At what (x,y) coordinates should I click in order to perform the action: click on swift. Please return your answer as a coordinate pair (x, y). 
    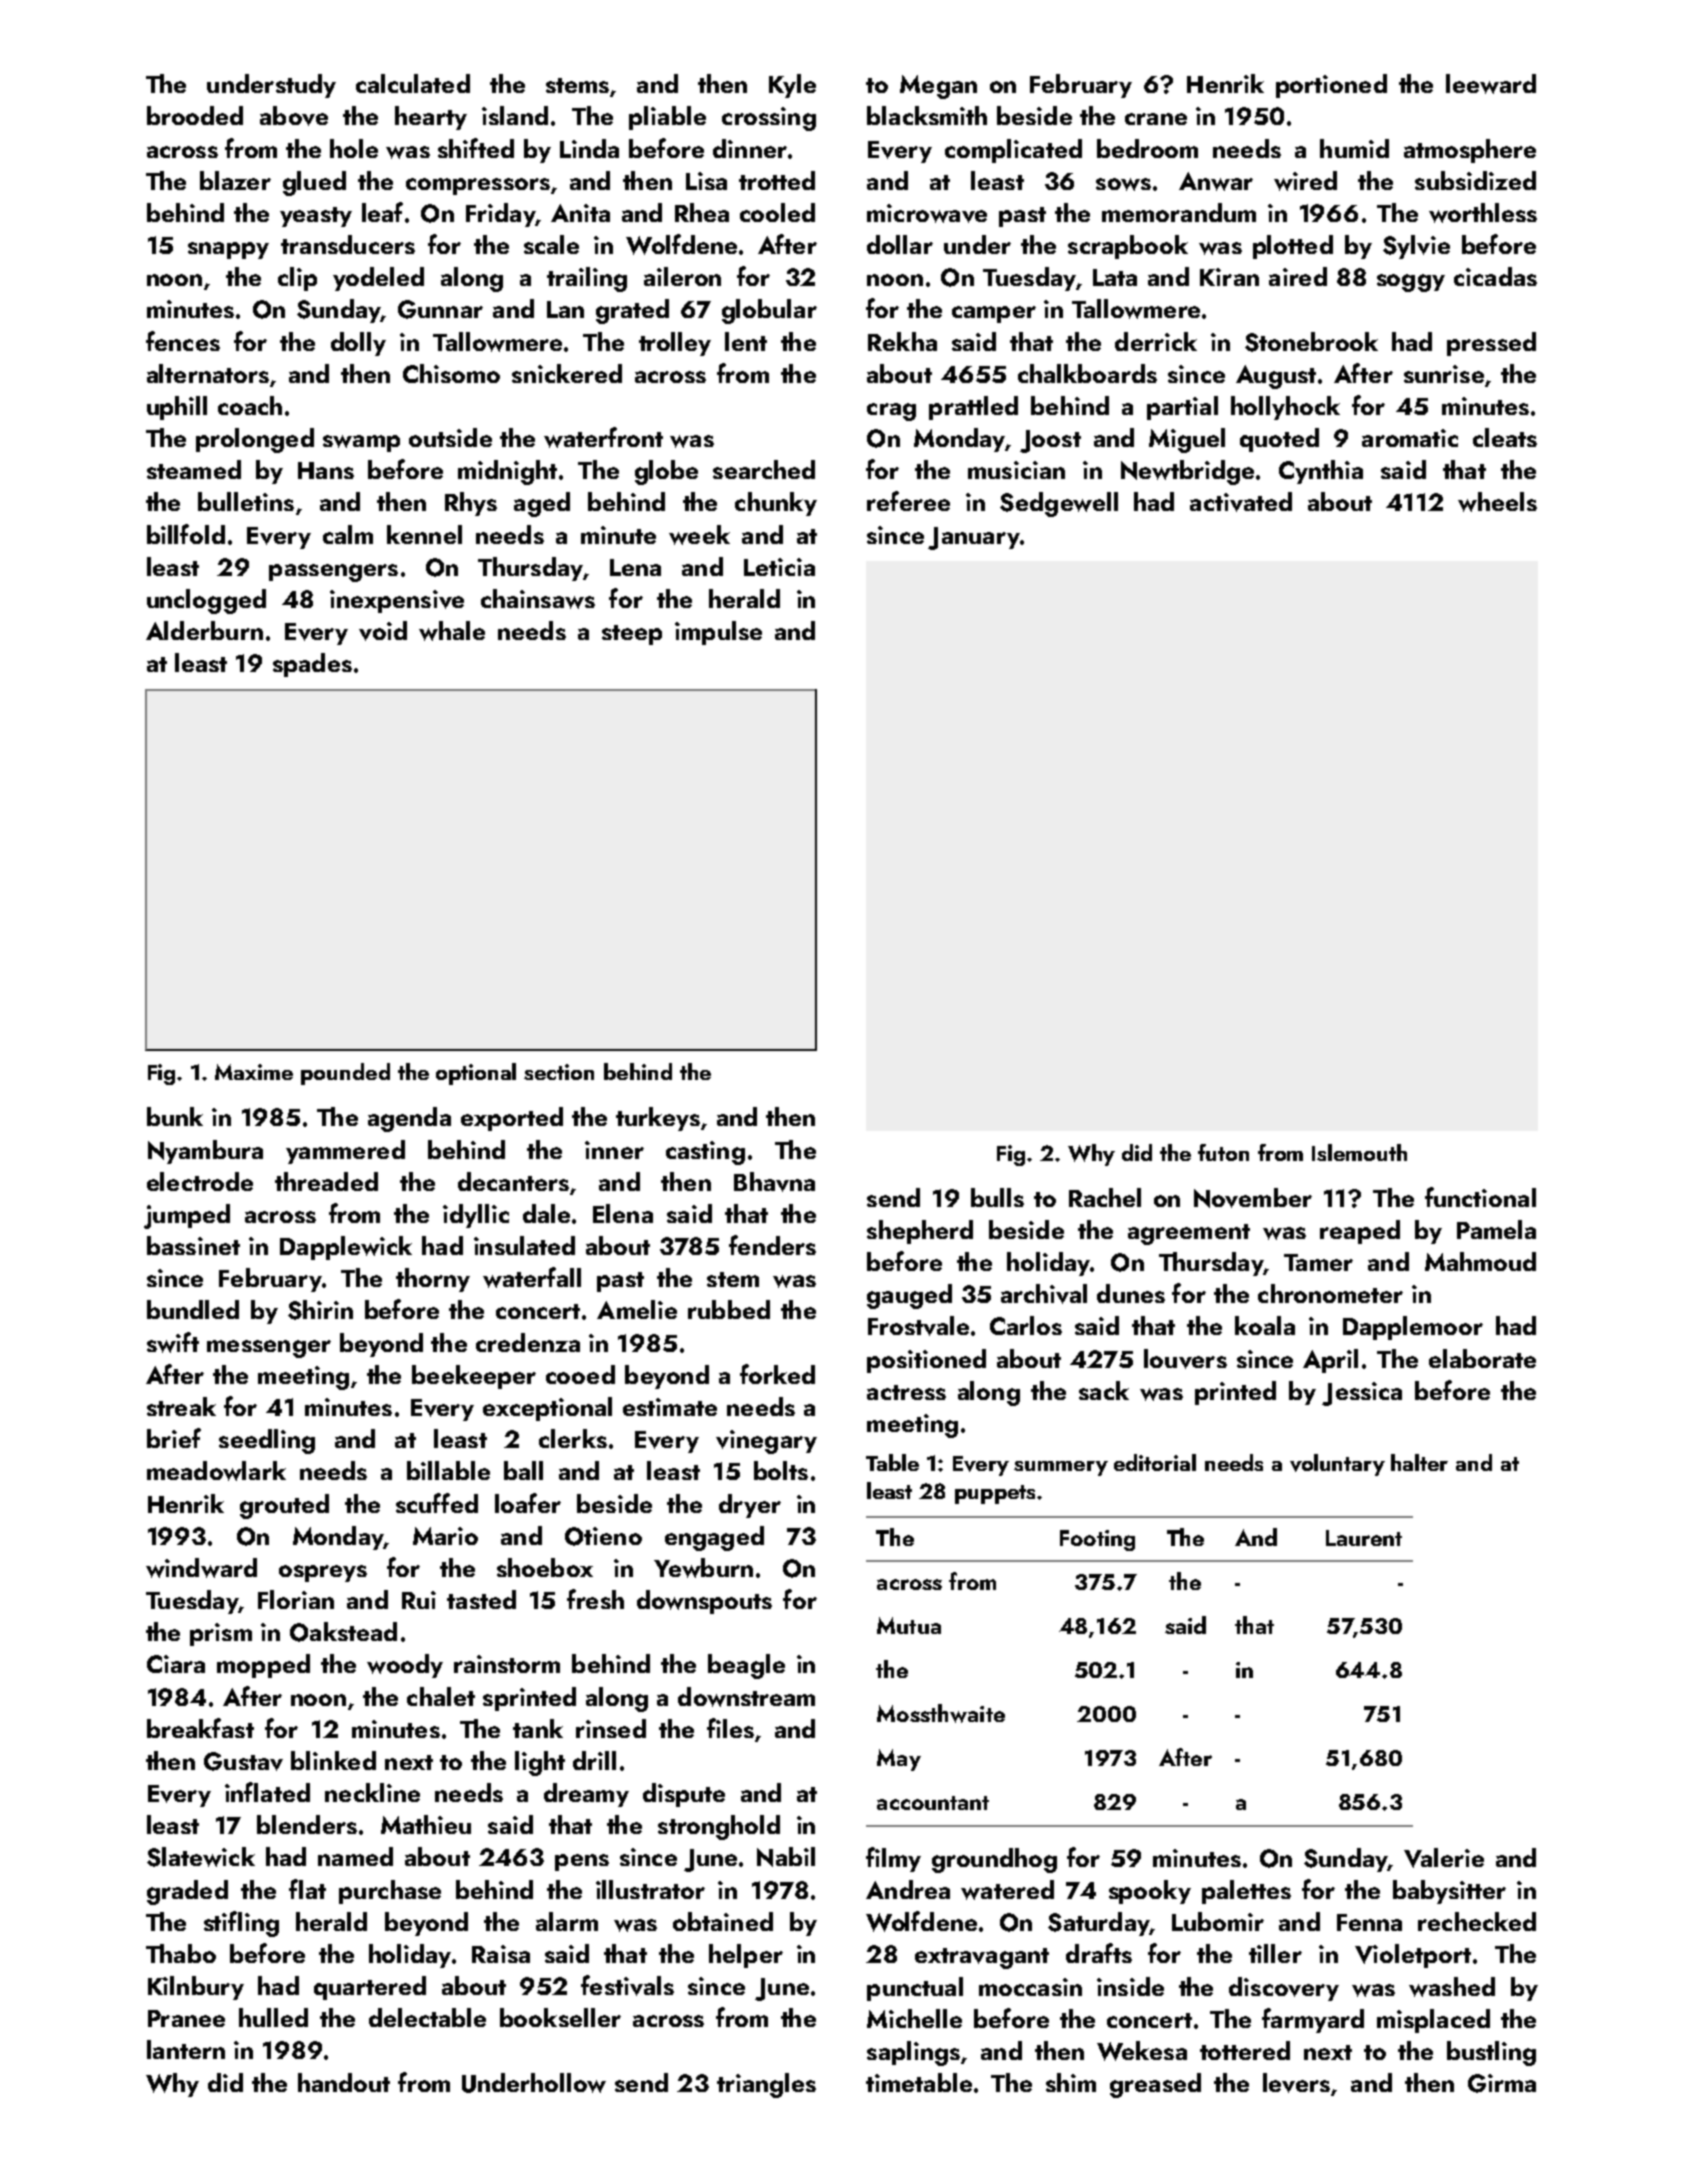
    Looking at the image, I should click on (173, 1342).
